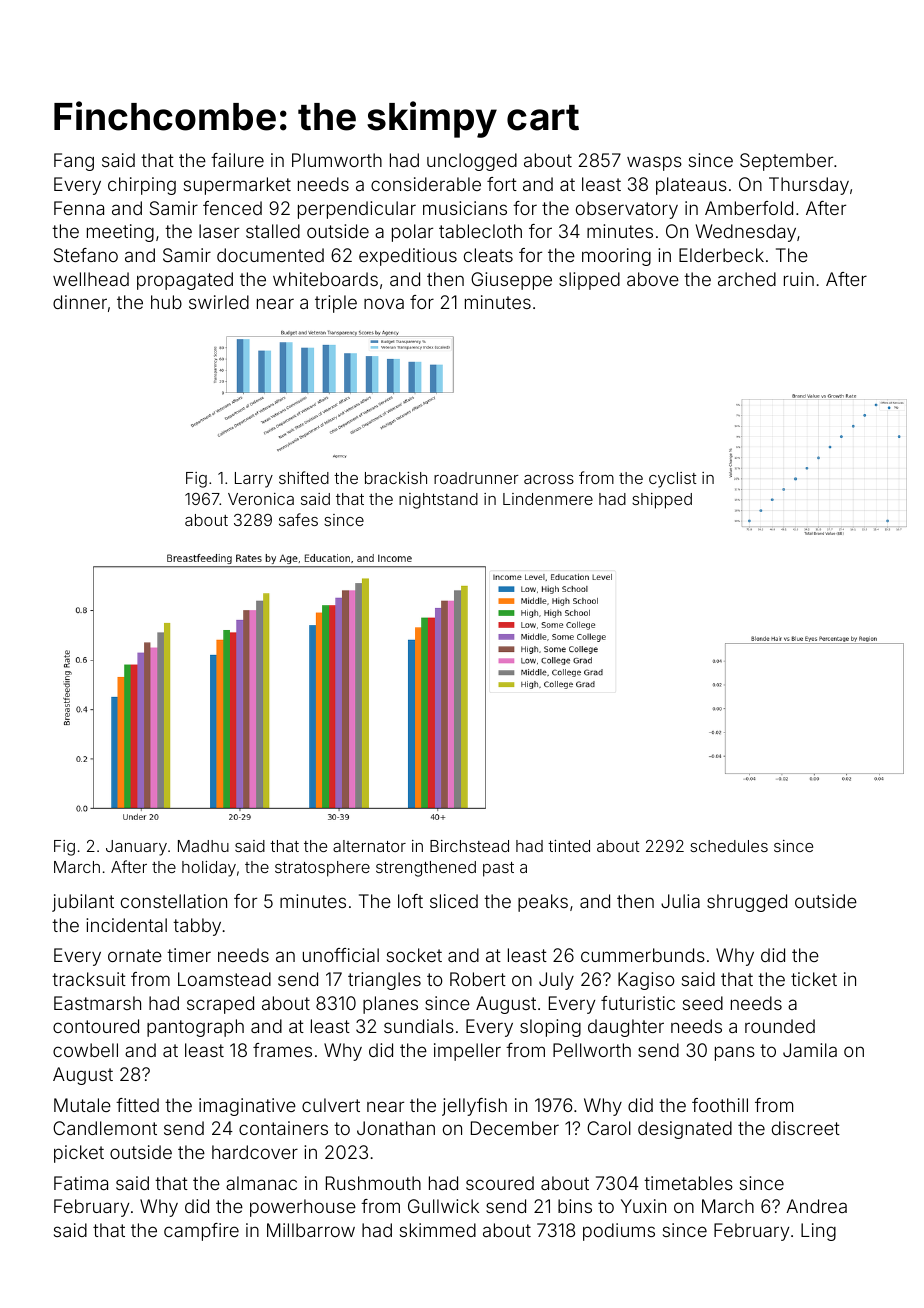  What do you see at coordinates (806, 1128) in the page?
I see `discreet` at bounding box center [806, 1128].
